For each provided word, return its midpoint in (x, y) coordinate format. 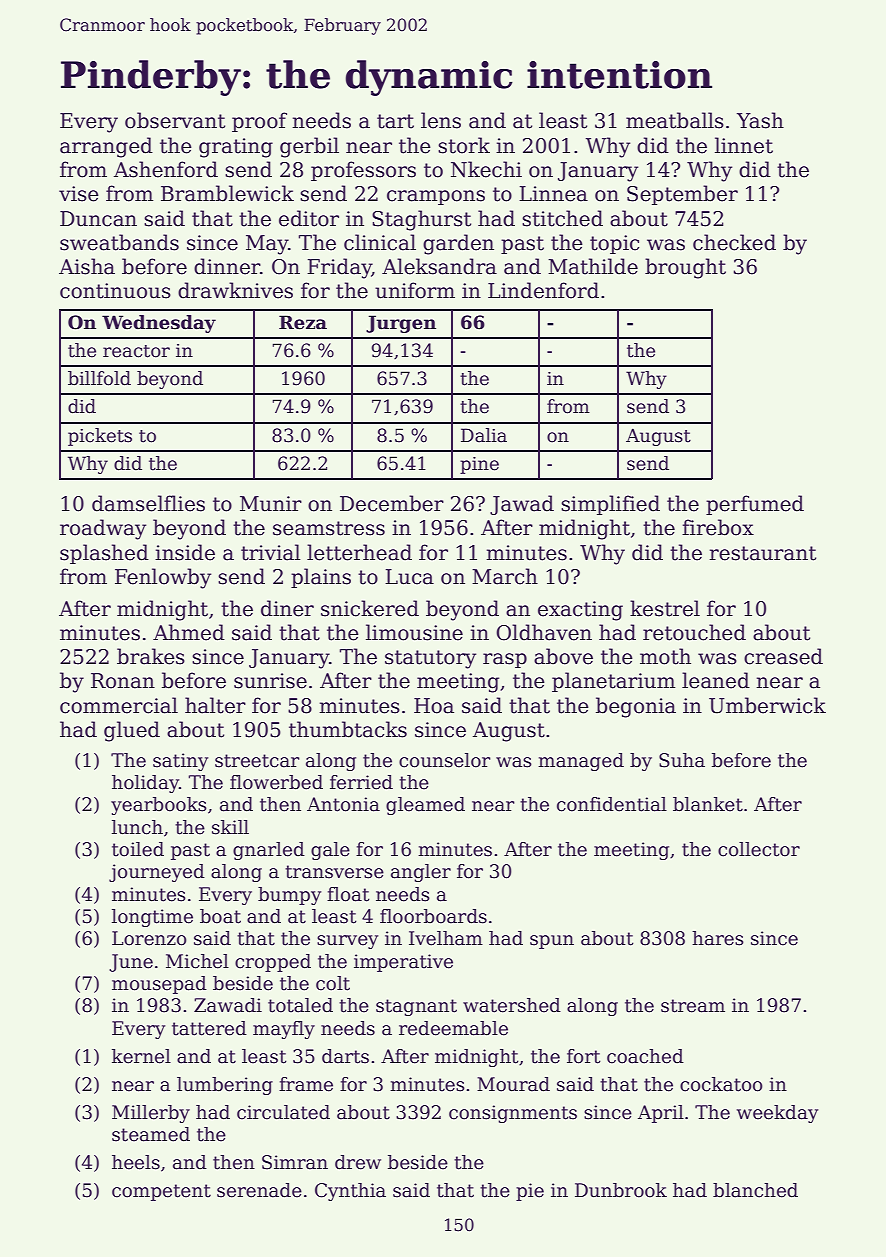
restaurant (763, 553)
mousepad (159, 985)
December (392, 503)
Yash (760, 120)
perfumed (755, 505)
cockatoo (721, 1084)
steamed (151, 1134)
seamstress (329, 528)
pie (530, 1192)
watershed (512, 1005)
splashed (104, 554)
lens (441, 120)
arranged (106, 147)
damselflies (148, 503)
